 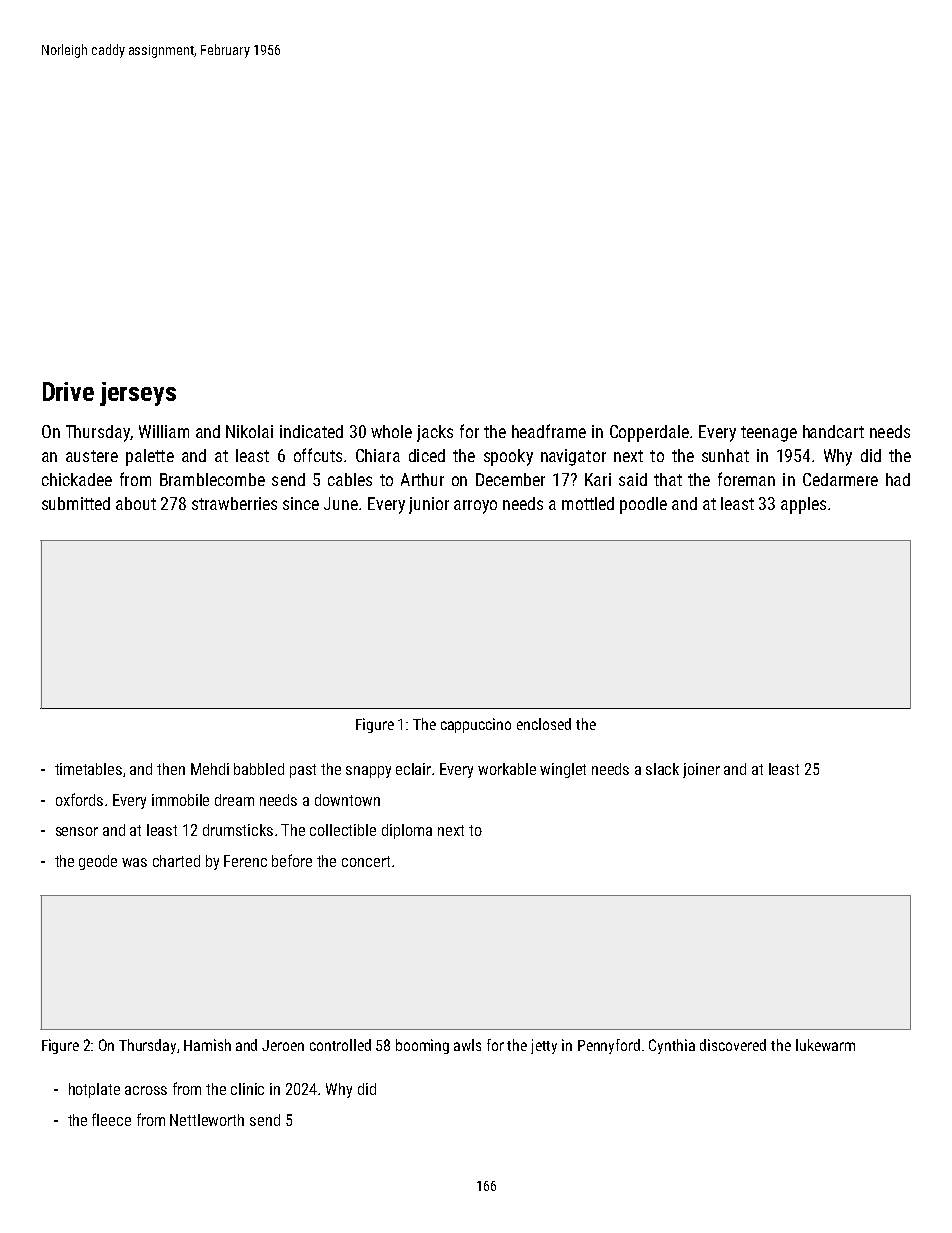 I want to click on June, so click(x=341, y=503).
